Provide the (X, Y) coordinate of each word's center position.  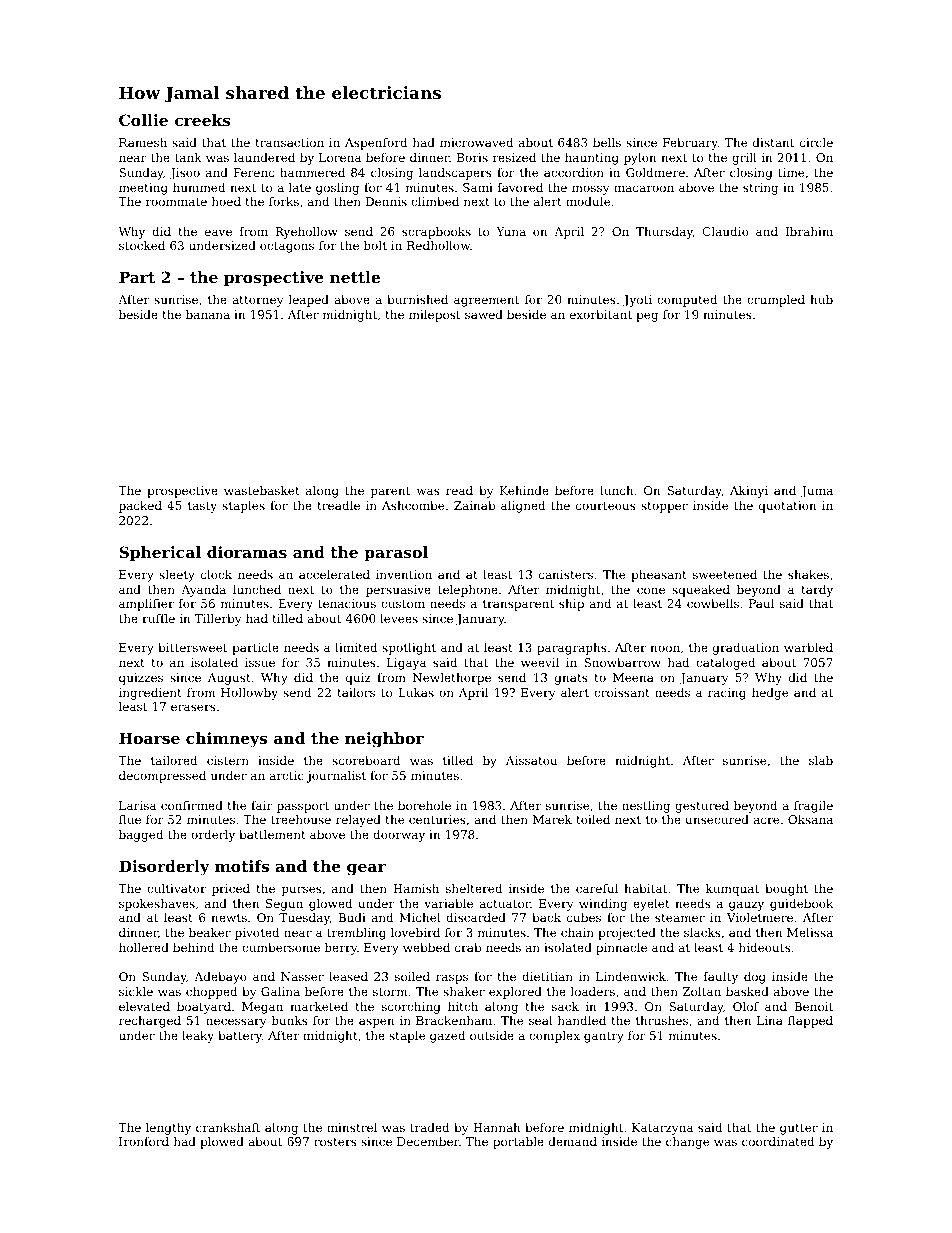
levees (399, 618)
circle (816, 142)
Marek (552, 819)
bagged (141, 836)
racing (727, 694)
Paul (761, 603)
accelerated (334, 574)
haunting (592, 159)
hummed (199, 187)
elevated (144, 1006)
